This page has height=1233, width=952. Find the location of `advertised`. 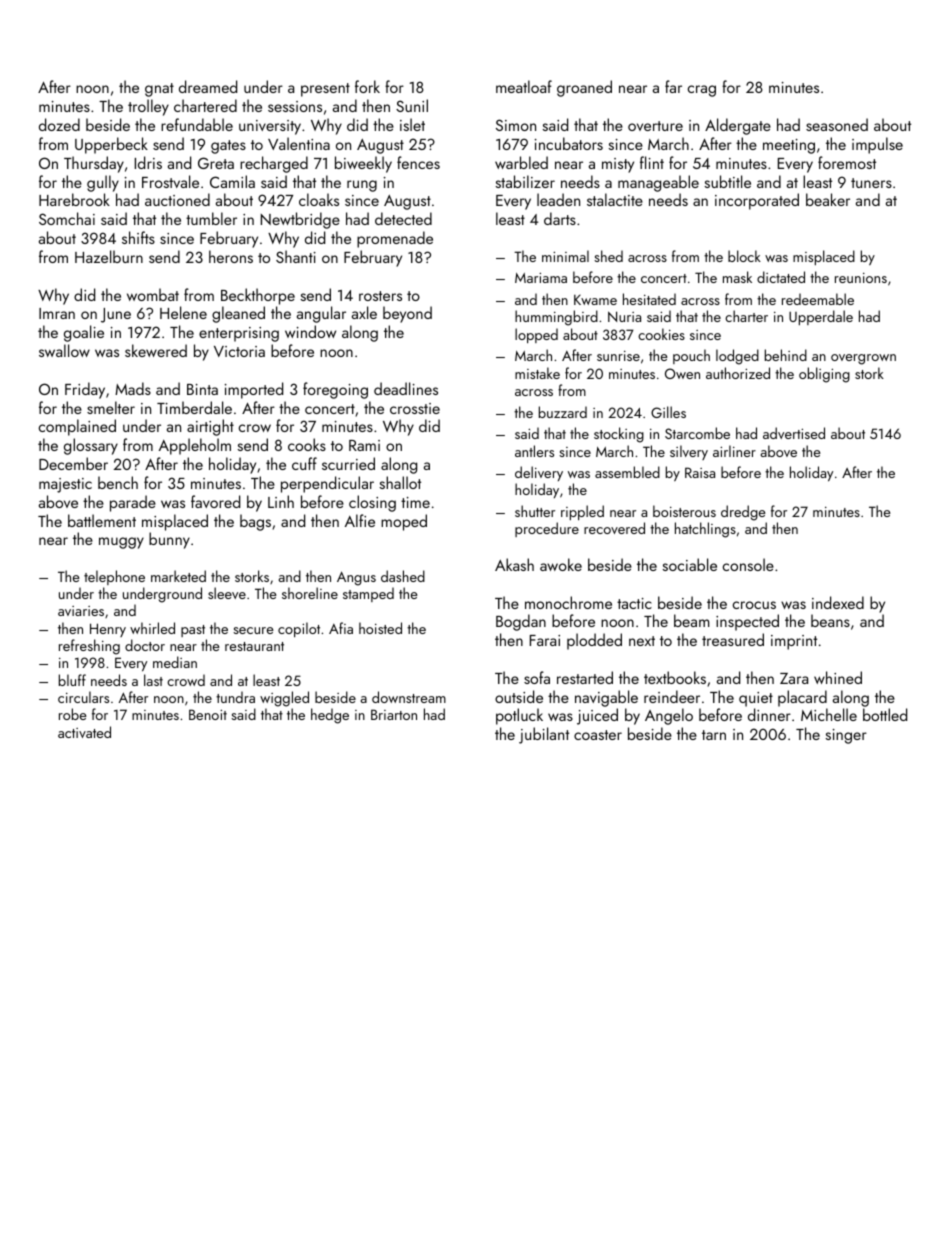

advertised is located at coordinates (794, 433).
